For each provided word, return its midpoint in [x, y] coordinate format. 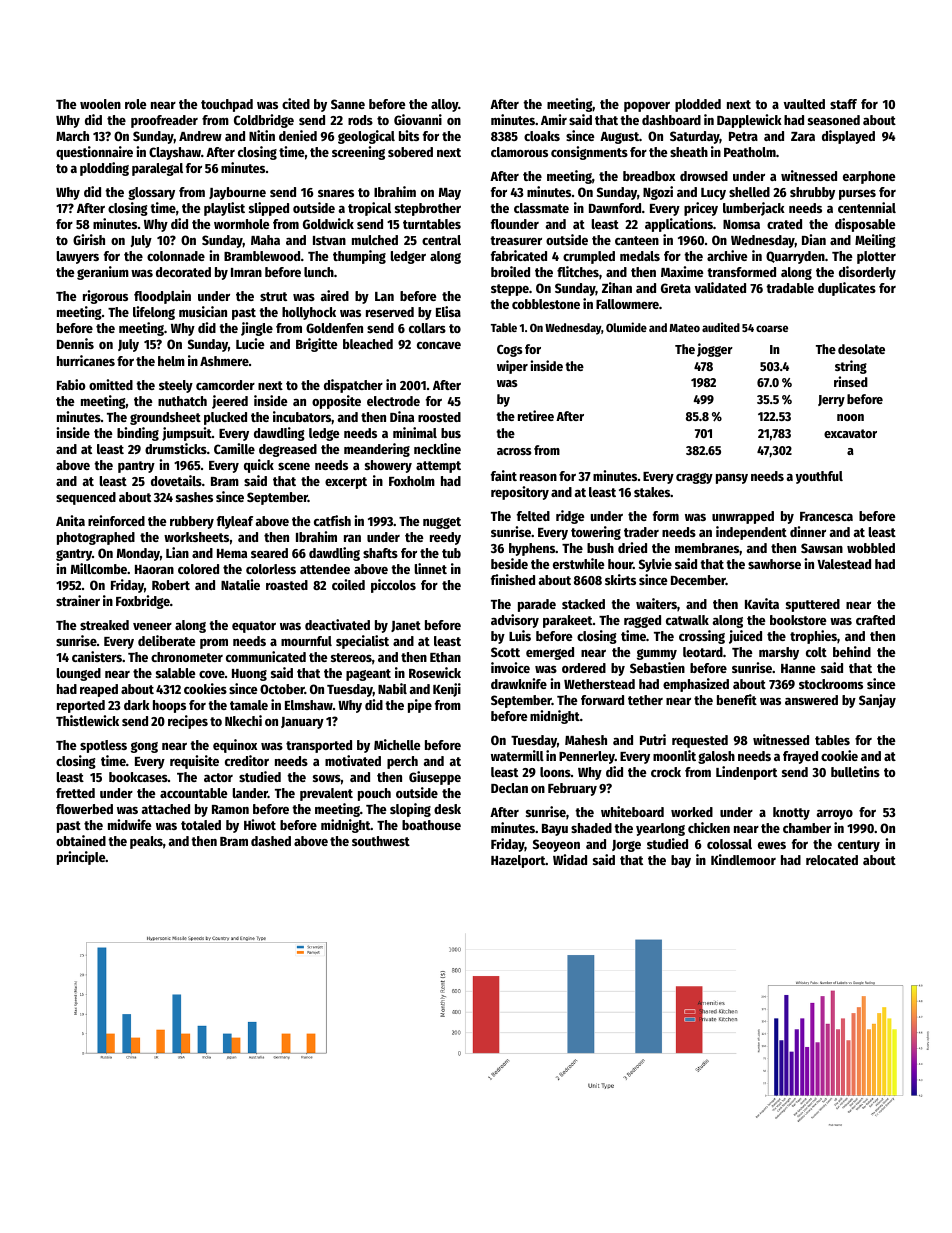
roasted [287, 585]
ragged [642, 621]
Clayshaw [175, 153]
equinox [235, 746]
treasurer [516, 240]
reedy [445, 538]
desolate [861, 349]
